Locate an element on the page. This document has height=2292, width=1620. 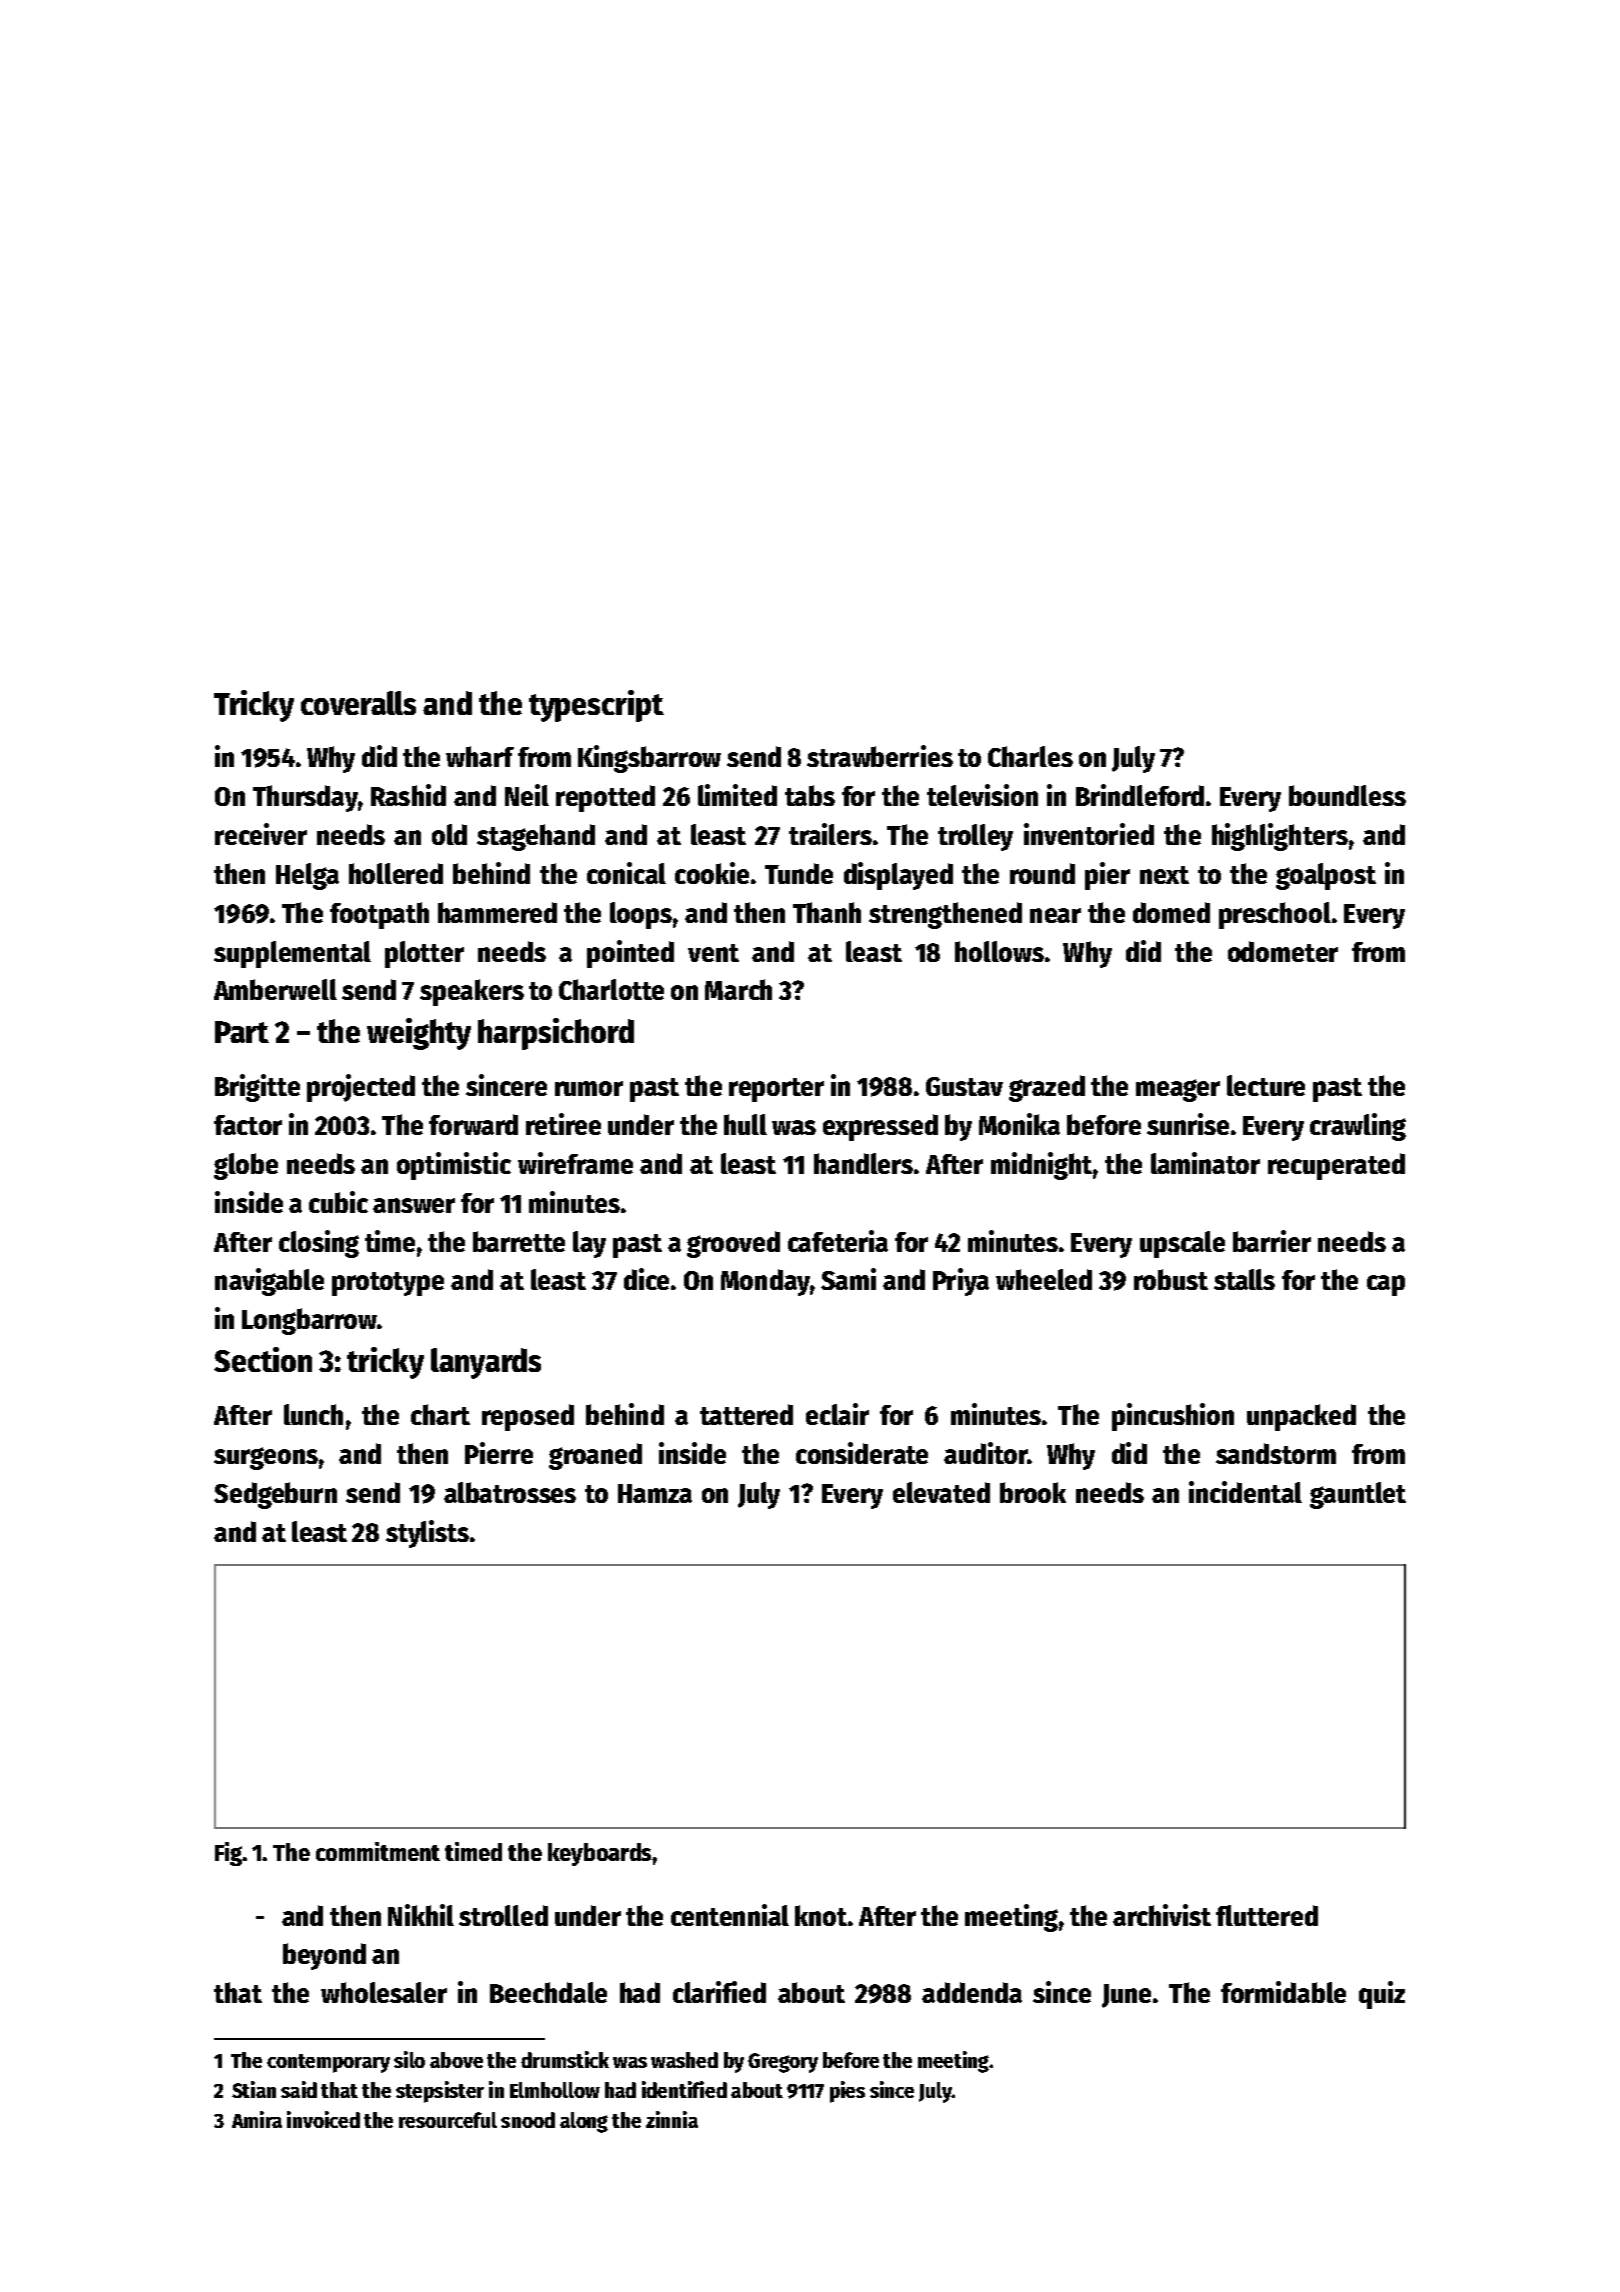
commitment is located at coordinates (378, 1851).
